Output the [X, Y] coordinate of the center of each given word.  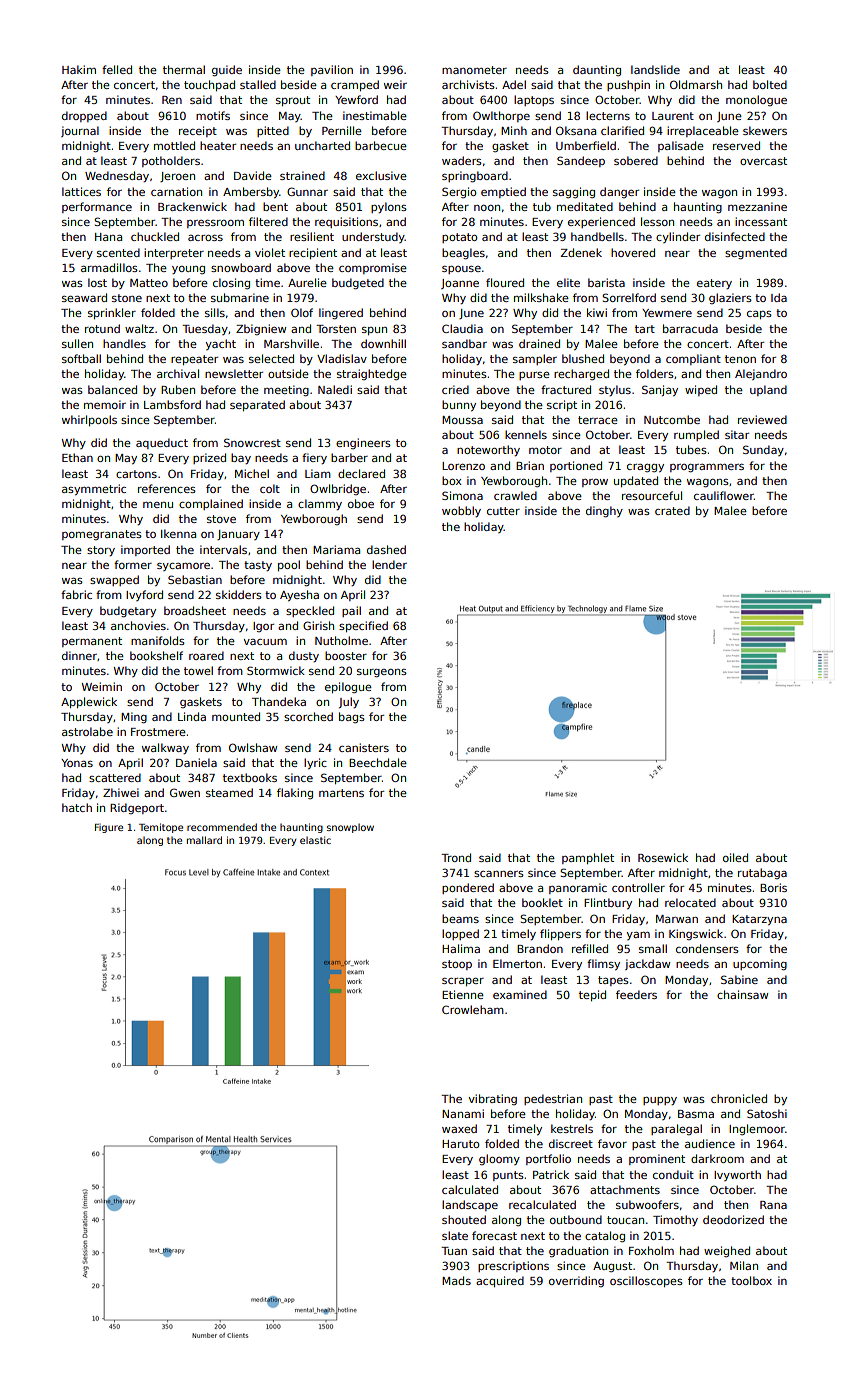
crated [672, 510]
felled [117, 69]
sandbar [464, 343]
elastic [315, 840]
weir [395, 84]
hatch [77, 807]
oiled [735, 857]
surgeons [382, 673]
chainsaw [742, 994]
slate [455, 1235]
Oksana [576, 130]
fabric [76, 594]
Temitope [161, 828]
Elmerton [517, 963]
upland [768, 390]
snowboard [241, 267]
